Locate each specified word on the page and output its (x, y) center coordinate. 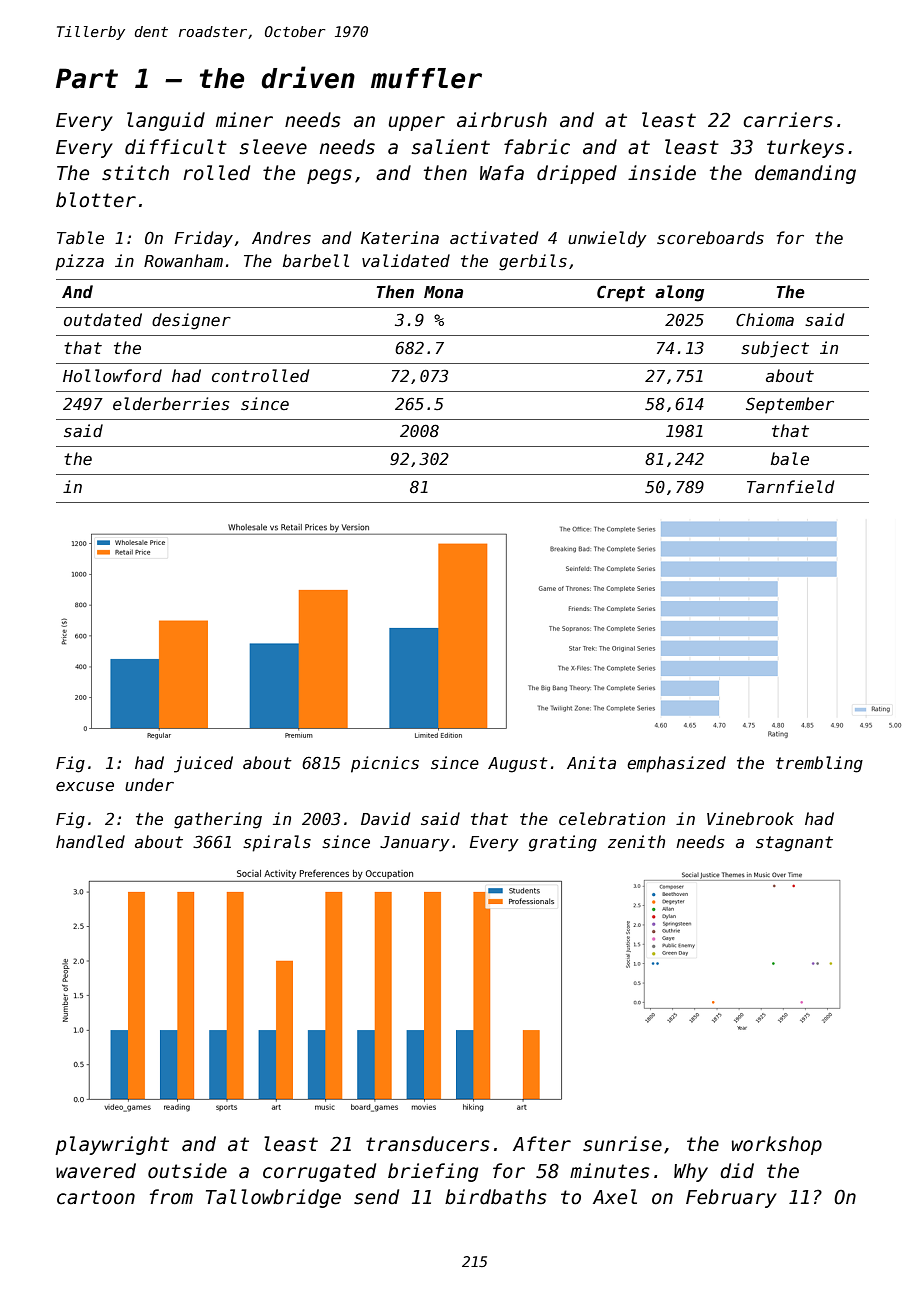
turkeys (805, 148)
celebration (612, 818)
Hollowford (112, 375)
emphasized (676, 764)
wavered (96, 1171)
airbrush (502, 120)
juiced (203, 764)
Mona (443, 292)
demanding (805, 174)
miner (244, 120)
